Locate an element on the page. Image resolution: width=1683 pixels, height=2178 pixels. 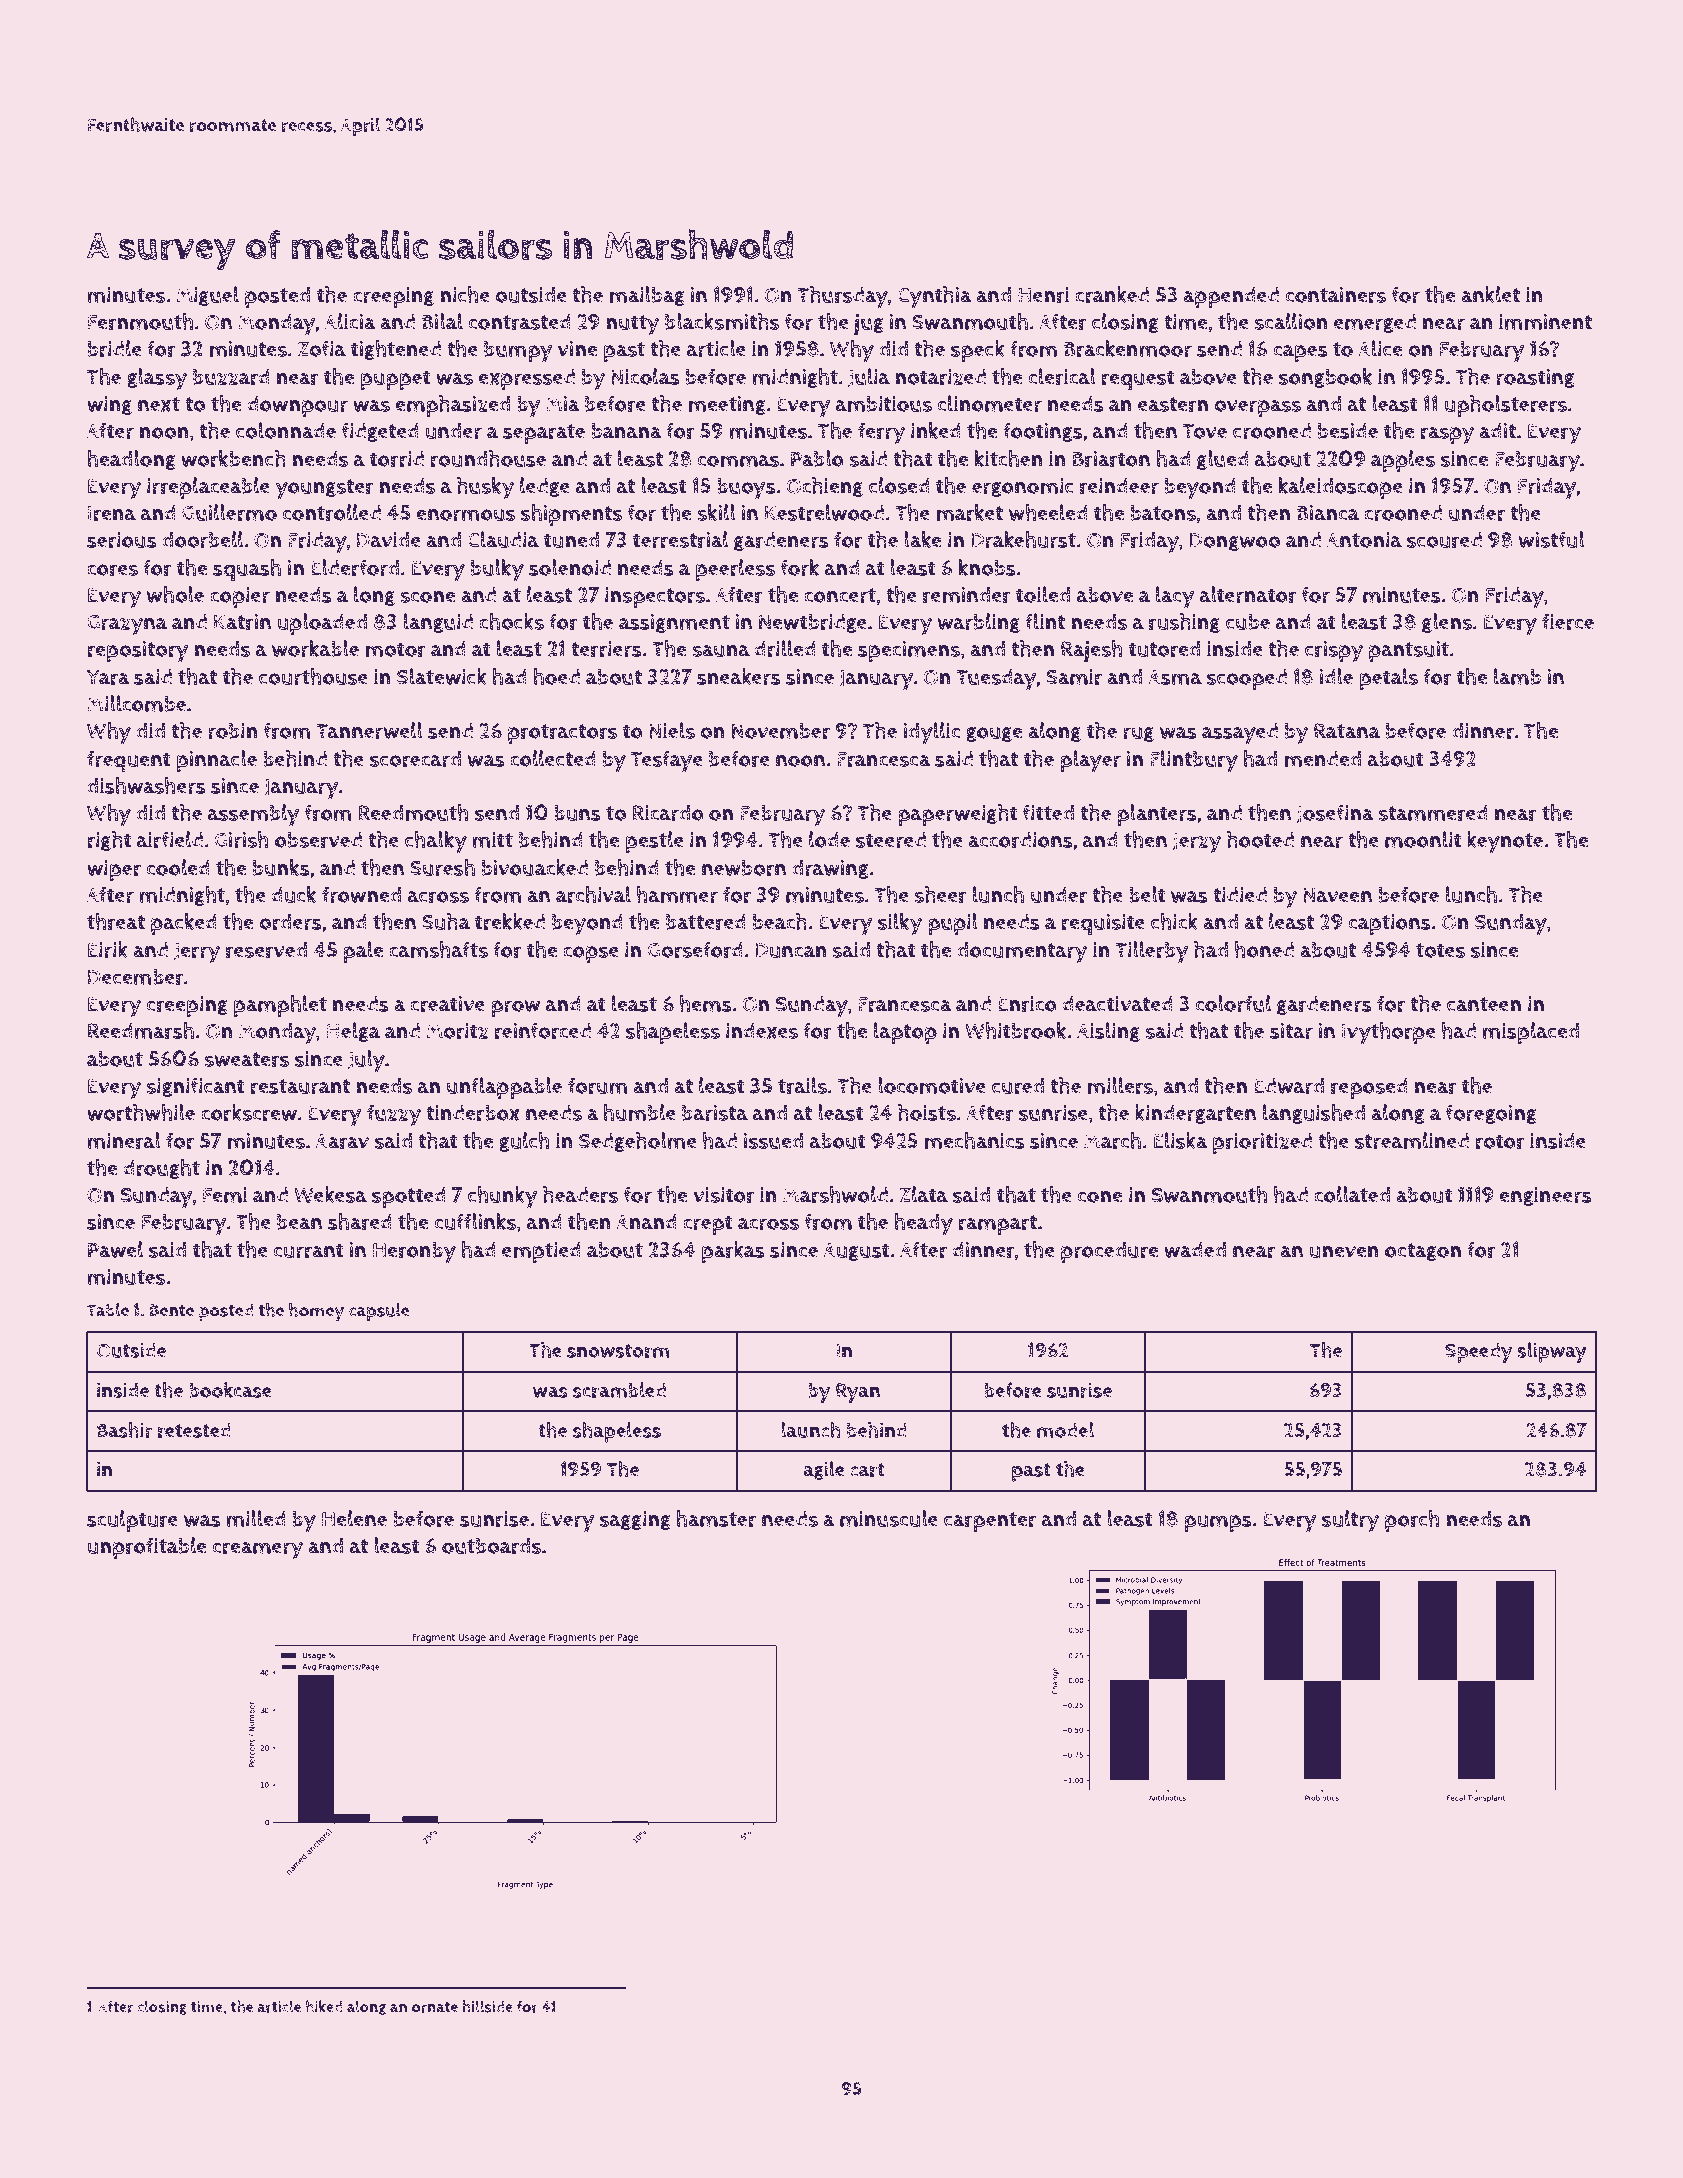
hiked is located at coordinates (324, 2006).
